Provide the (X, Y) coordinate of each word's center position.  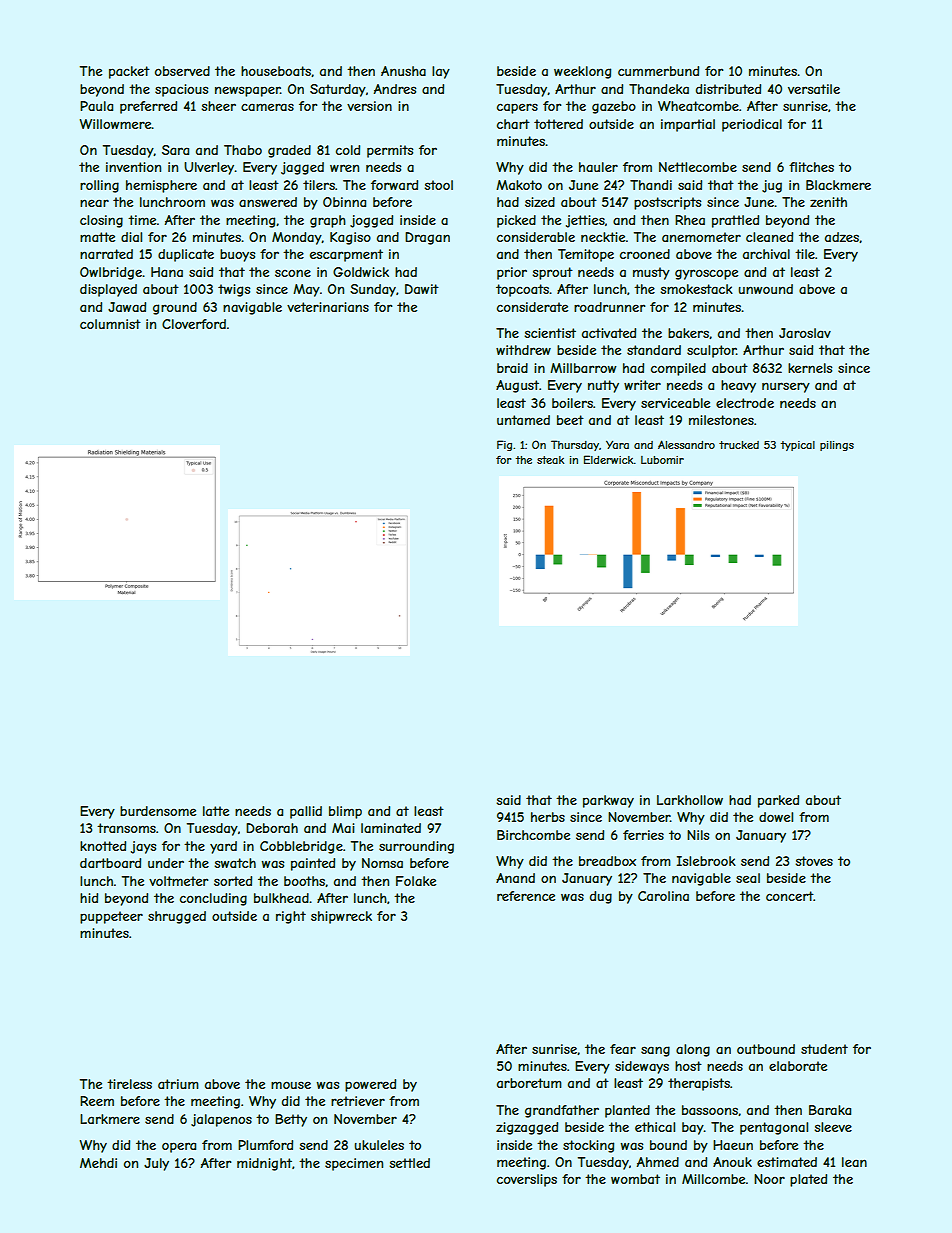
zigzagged (527, 1128)
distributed (728, 89)
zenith (828, 202)
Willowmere (116, 124)
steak (550, 460)
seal (748, 878)
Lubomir (662, 460)
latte (216, 811)
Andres (395, 89)
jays (143, 847)
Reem (97, 1101)
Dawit (422, 289)
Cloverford (194, 324)
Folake (416, 881)
